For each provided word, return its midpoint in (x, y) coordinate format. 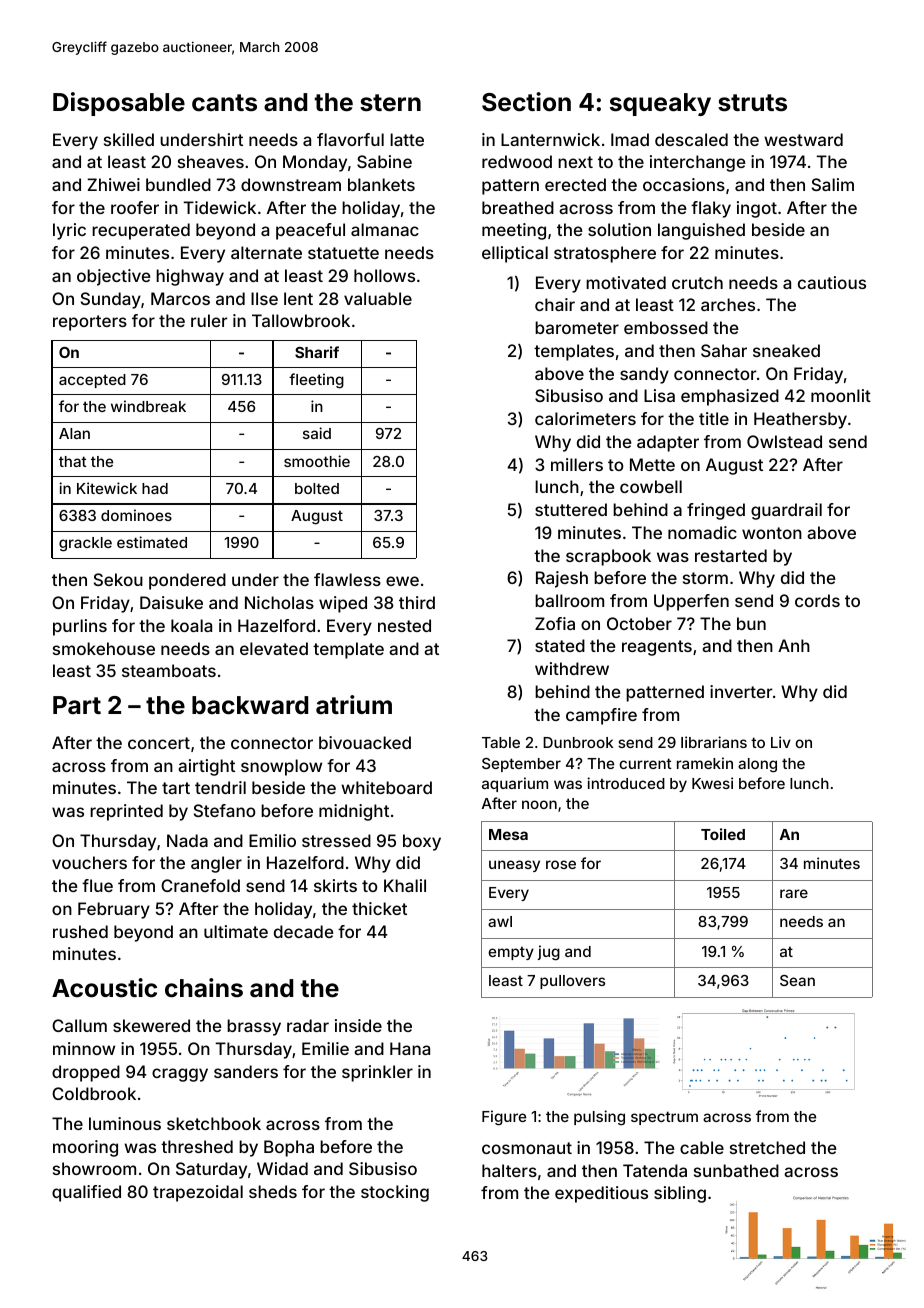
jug (548, 953)
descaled (691, 139)
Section (526, 102)
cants (224, 103)
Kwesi (712, 783)
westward (803, 139)
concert (159, 743)
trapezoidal (198, 1193)
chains (204, 988)
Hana (410, 1048)
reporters (90, 323)
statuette (343, 253)
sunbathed (736, 1170)
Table (501, 742)
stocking (395, 1193)
